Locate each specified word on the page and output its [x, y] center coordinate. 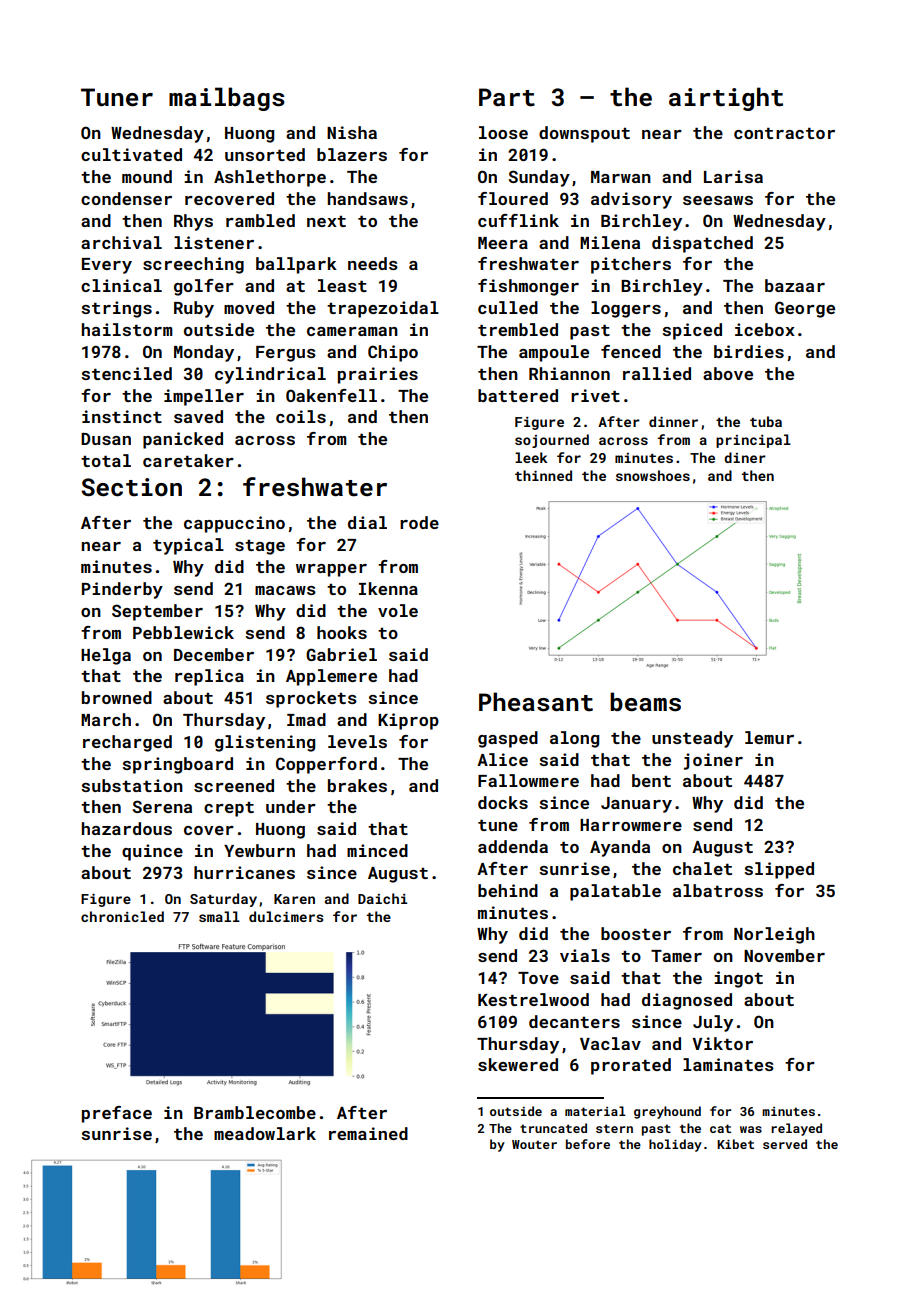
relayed [796, 1129]
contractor [784, 133]
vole [398, 610]
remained [368, 1133]
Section [131, 487]
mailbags [227, 99]
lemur [769, 737]
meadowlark [265, 1133]
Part [507, 97]
